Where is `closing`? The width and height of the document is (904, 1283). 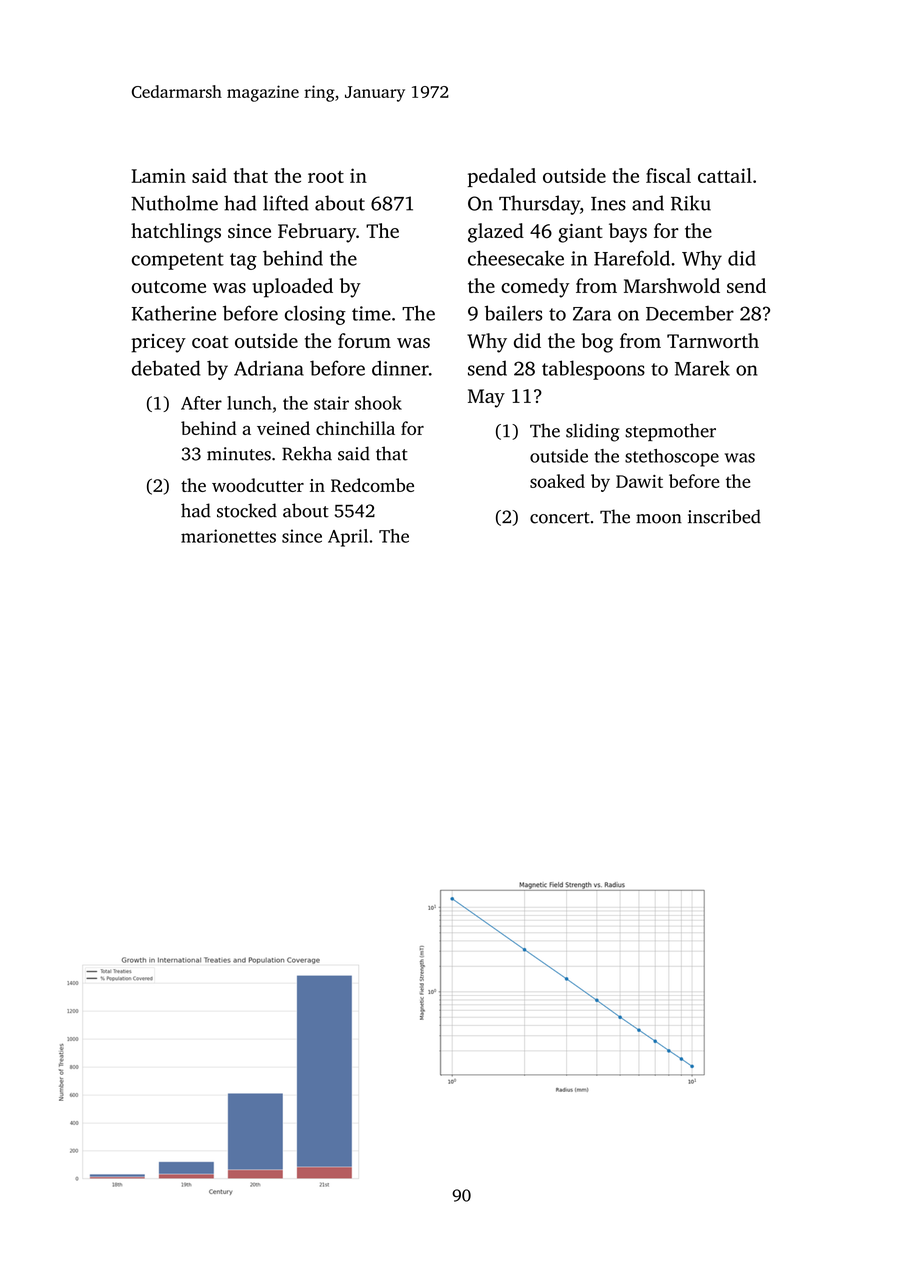
closing is located at coordinates (315, 315).
